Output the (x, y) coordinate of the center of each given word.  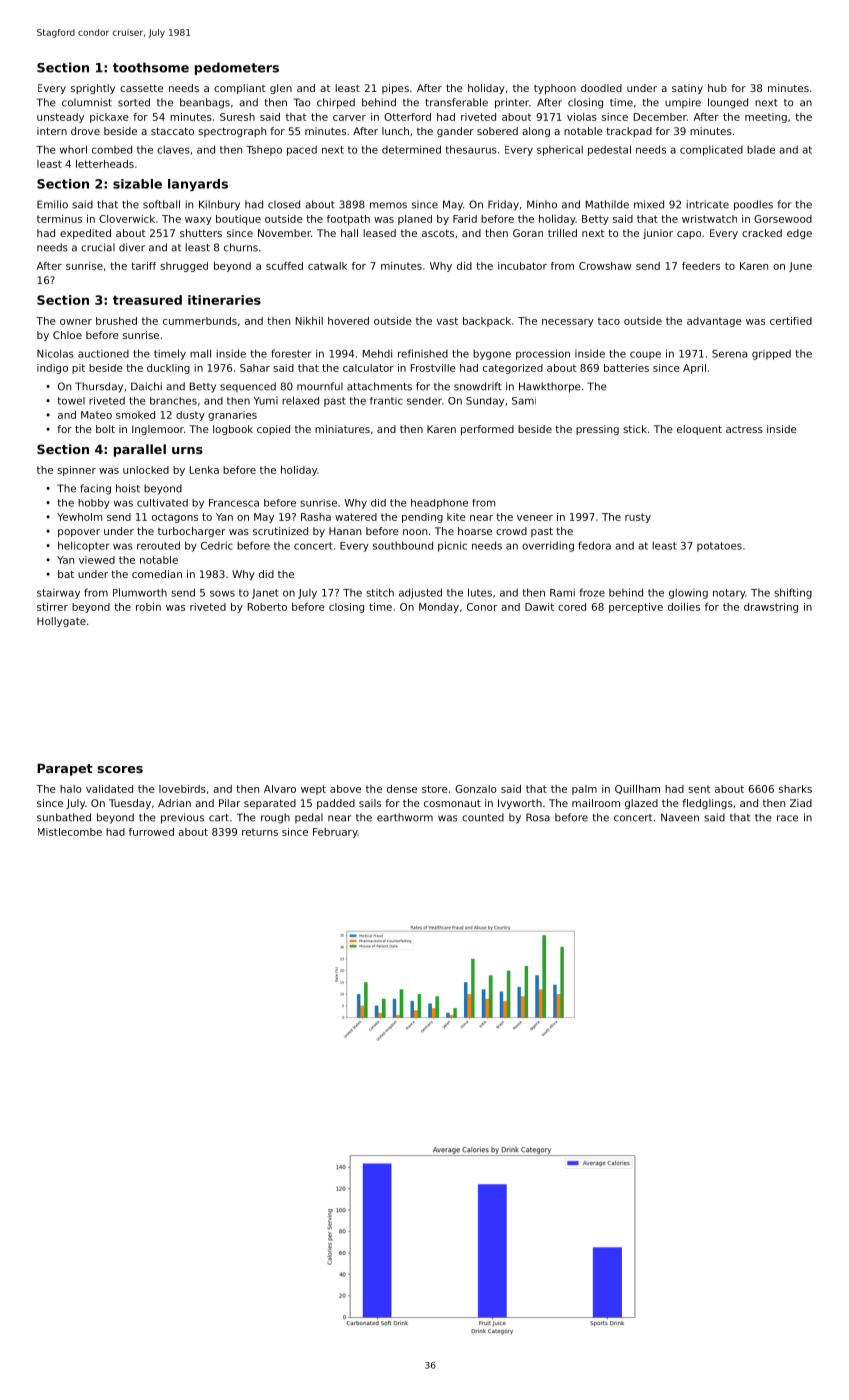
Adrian (174, 803)
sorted (134, 102)
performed (487, 430)
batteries (626, 368)
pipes (395, 89)
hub (717, 88)
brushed (116, 321)
